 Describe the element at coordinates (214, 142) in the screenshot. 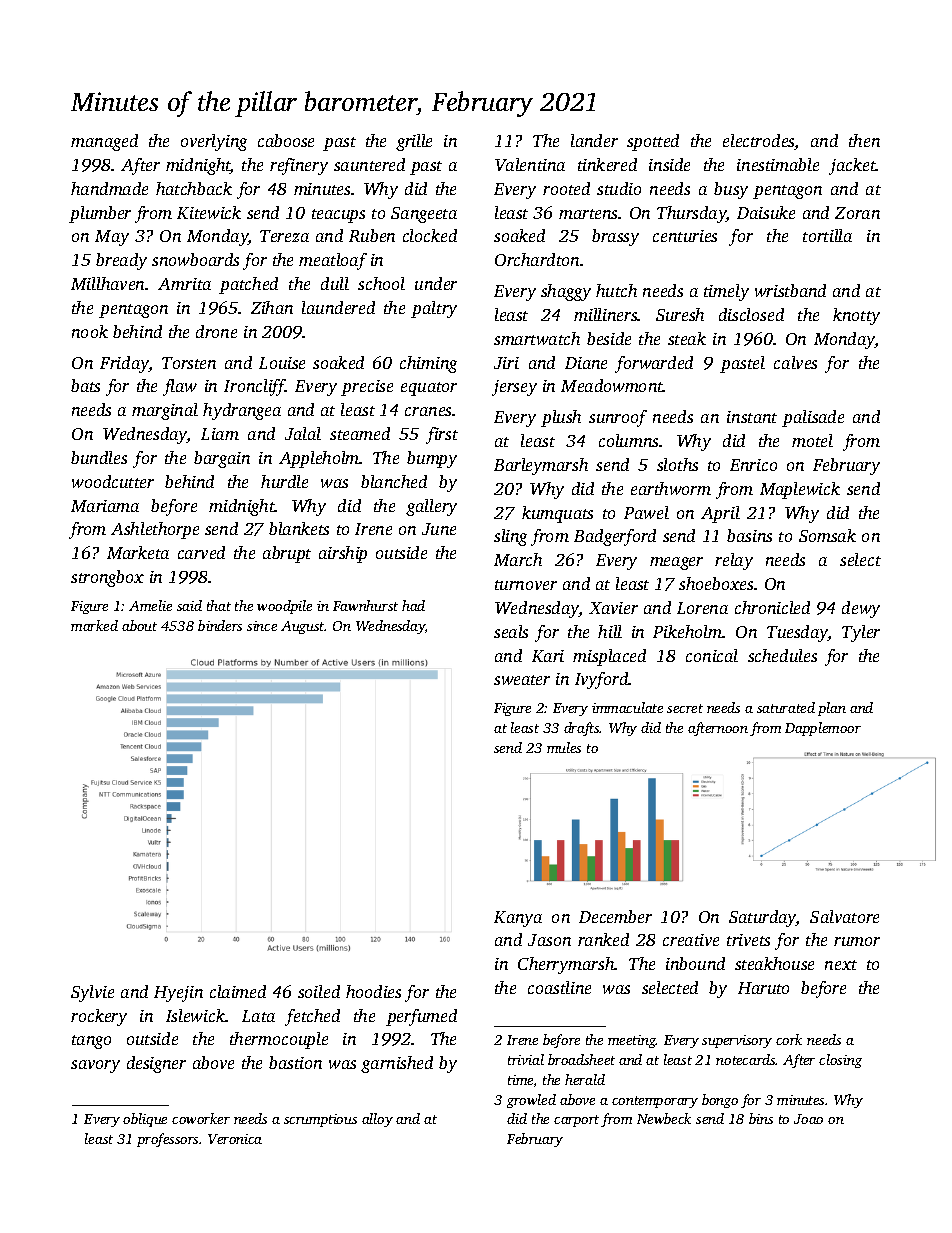

I see `overlying` at that location.
